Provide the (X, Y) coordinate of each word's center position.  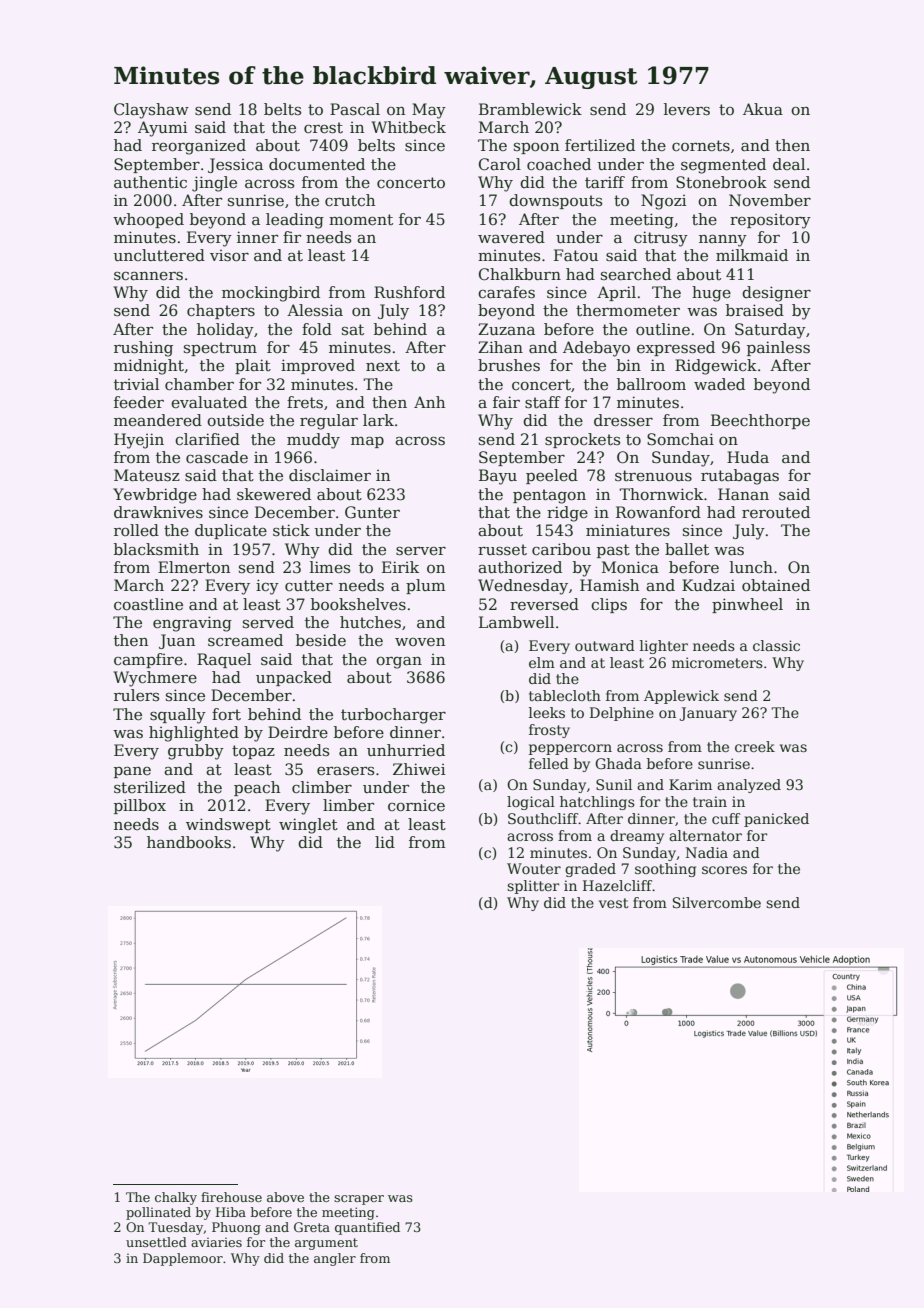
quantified (367, 1228)
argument (326, 1244)
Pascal (355, 109)
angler (335, 1259)
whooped (148, 220)
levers (687, 109)
